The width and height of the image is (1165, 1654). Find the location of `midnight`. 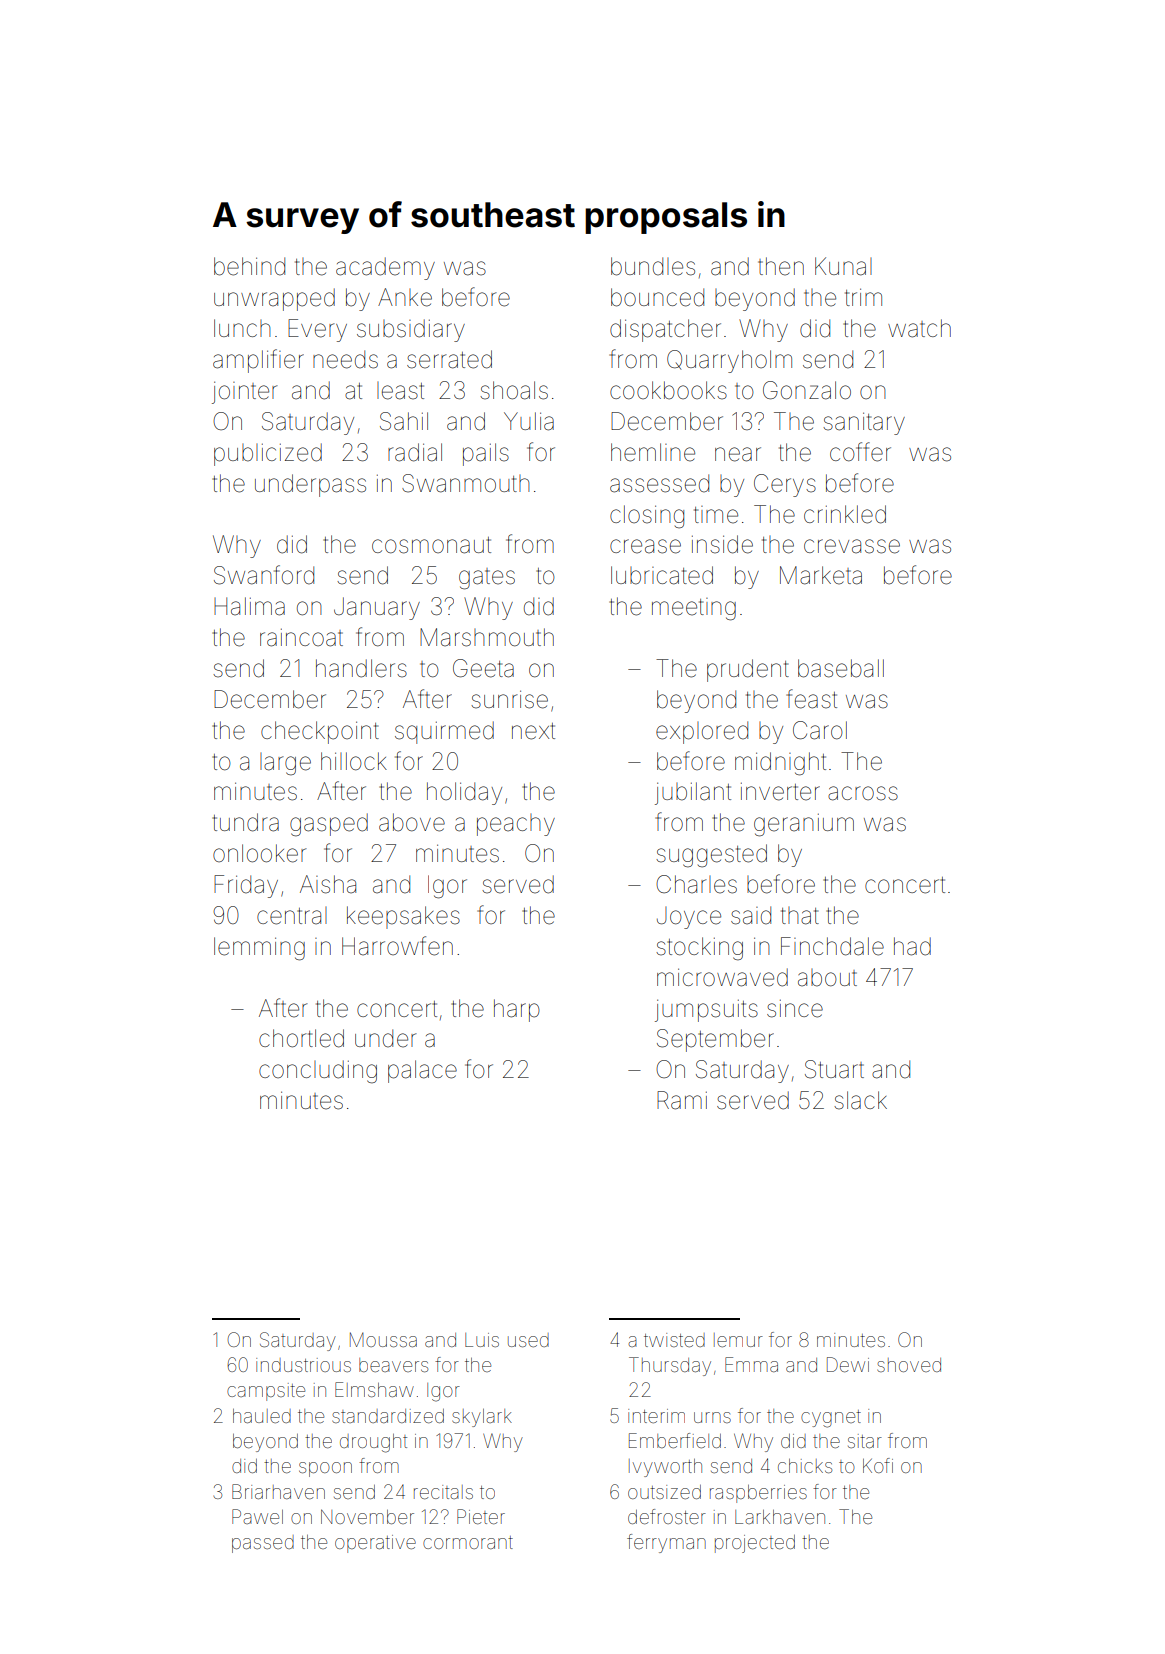

midnight is located at coordinates (780, 764).
